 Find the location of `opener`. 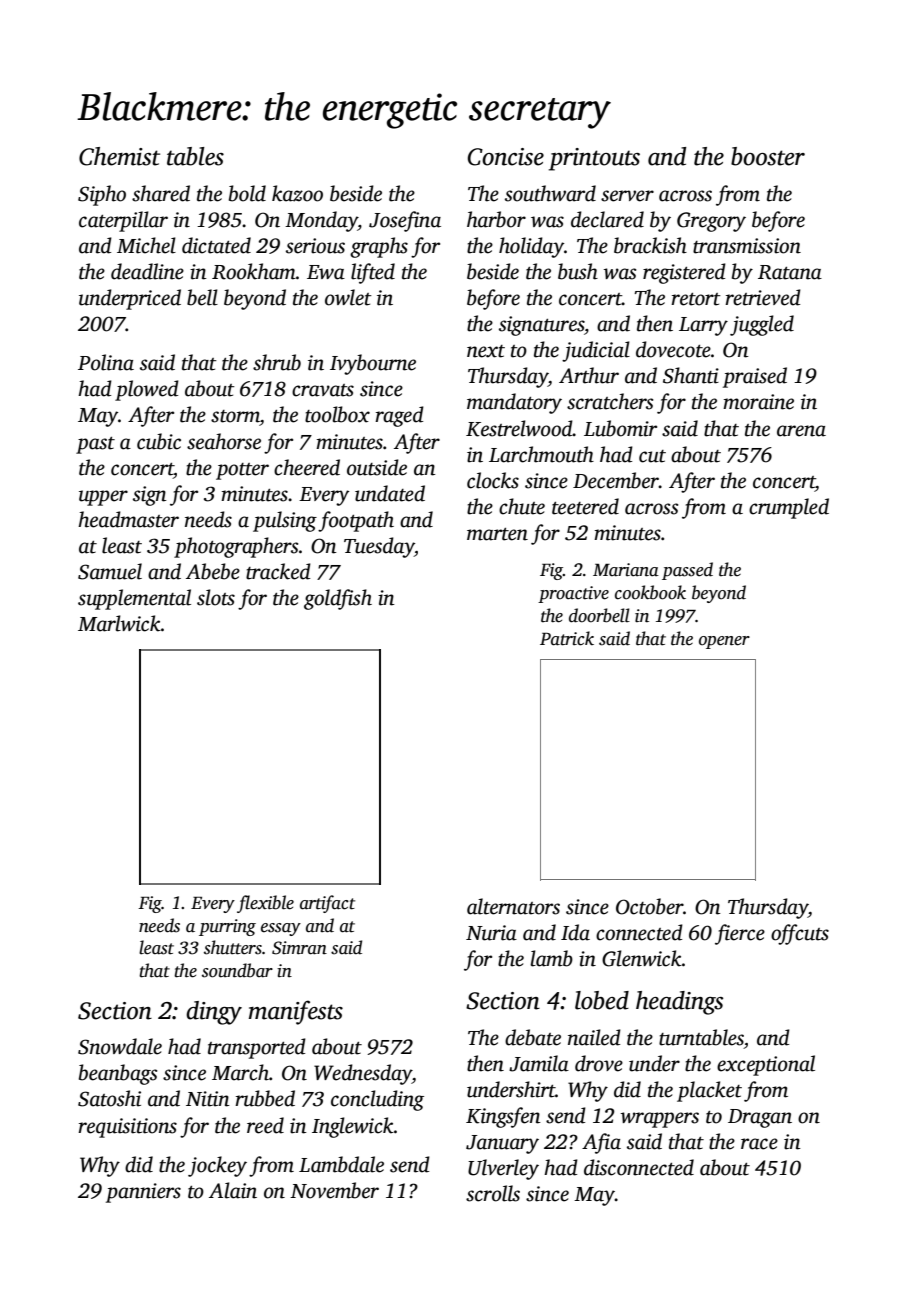

opener is located at coordinates (724, 642).
